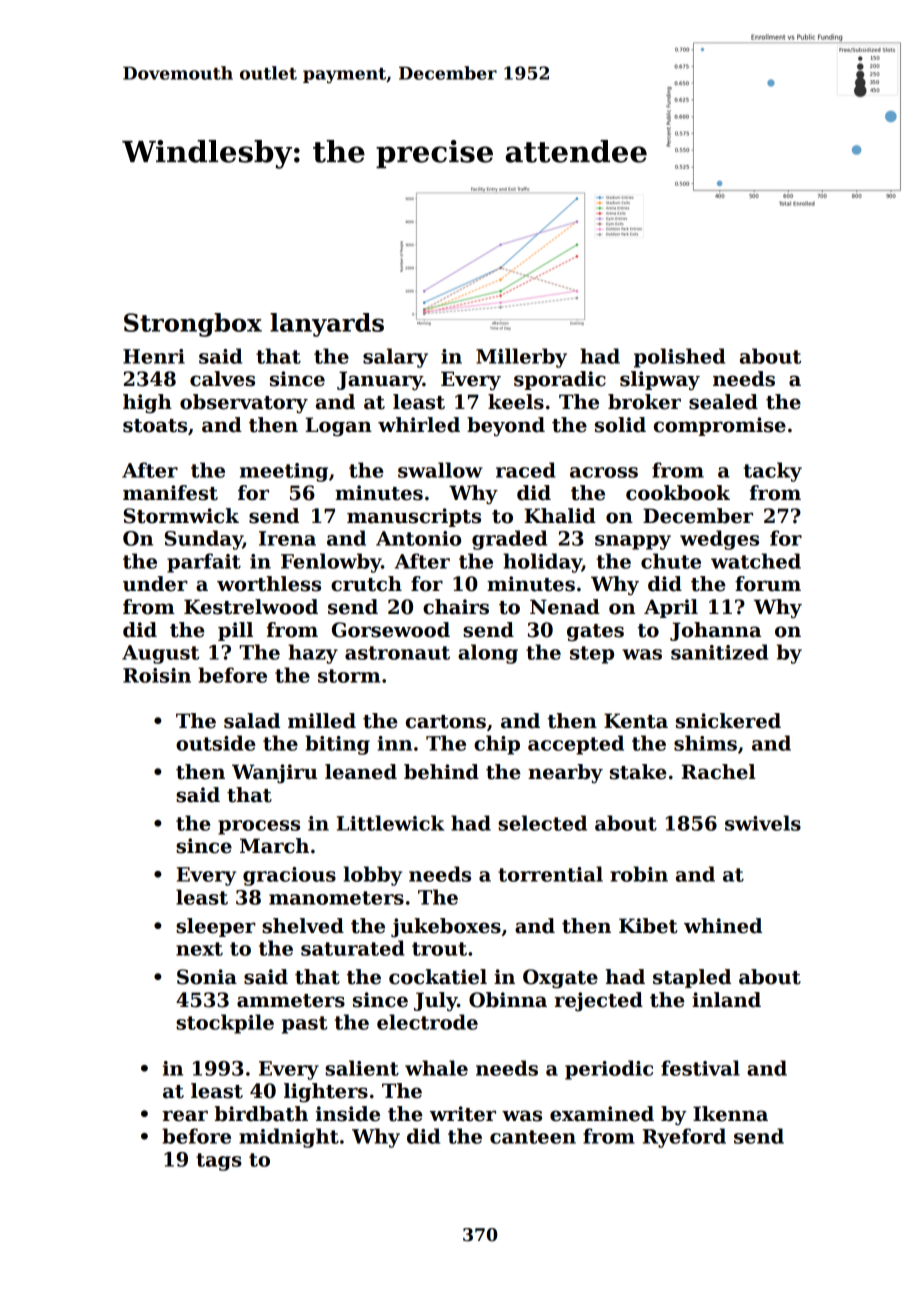 This image has width=924, height=1314. I want to click on Strongbox, so click(193, 325).
